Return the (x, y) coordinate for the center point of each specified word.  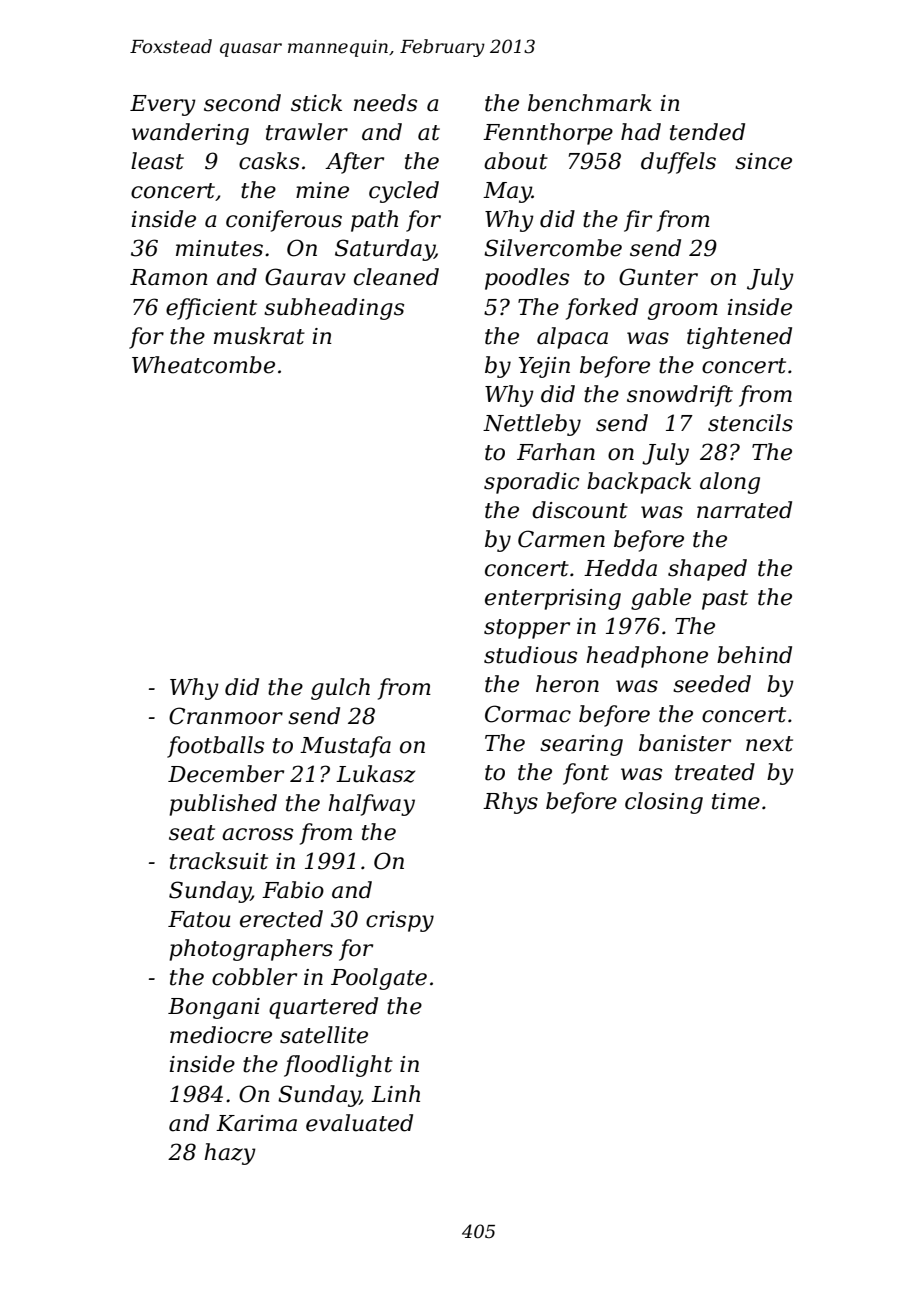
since (763, 161)
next (769, 744)
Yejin (544, 367)
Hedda (620, 568)
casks (269, 161)
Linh (395, 1093)
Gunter (658, 277)
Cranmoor (226, 716)
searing (581, 745)
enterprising (553, 599)
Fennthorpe (548, 134)
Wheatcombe (203, 365)
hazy (230, 1154)
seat (192, 833)
